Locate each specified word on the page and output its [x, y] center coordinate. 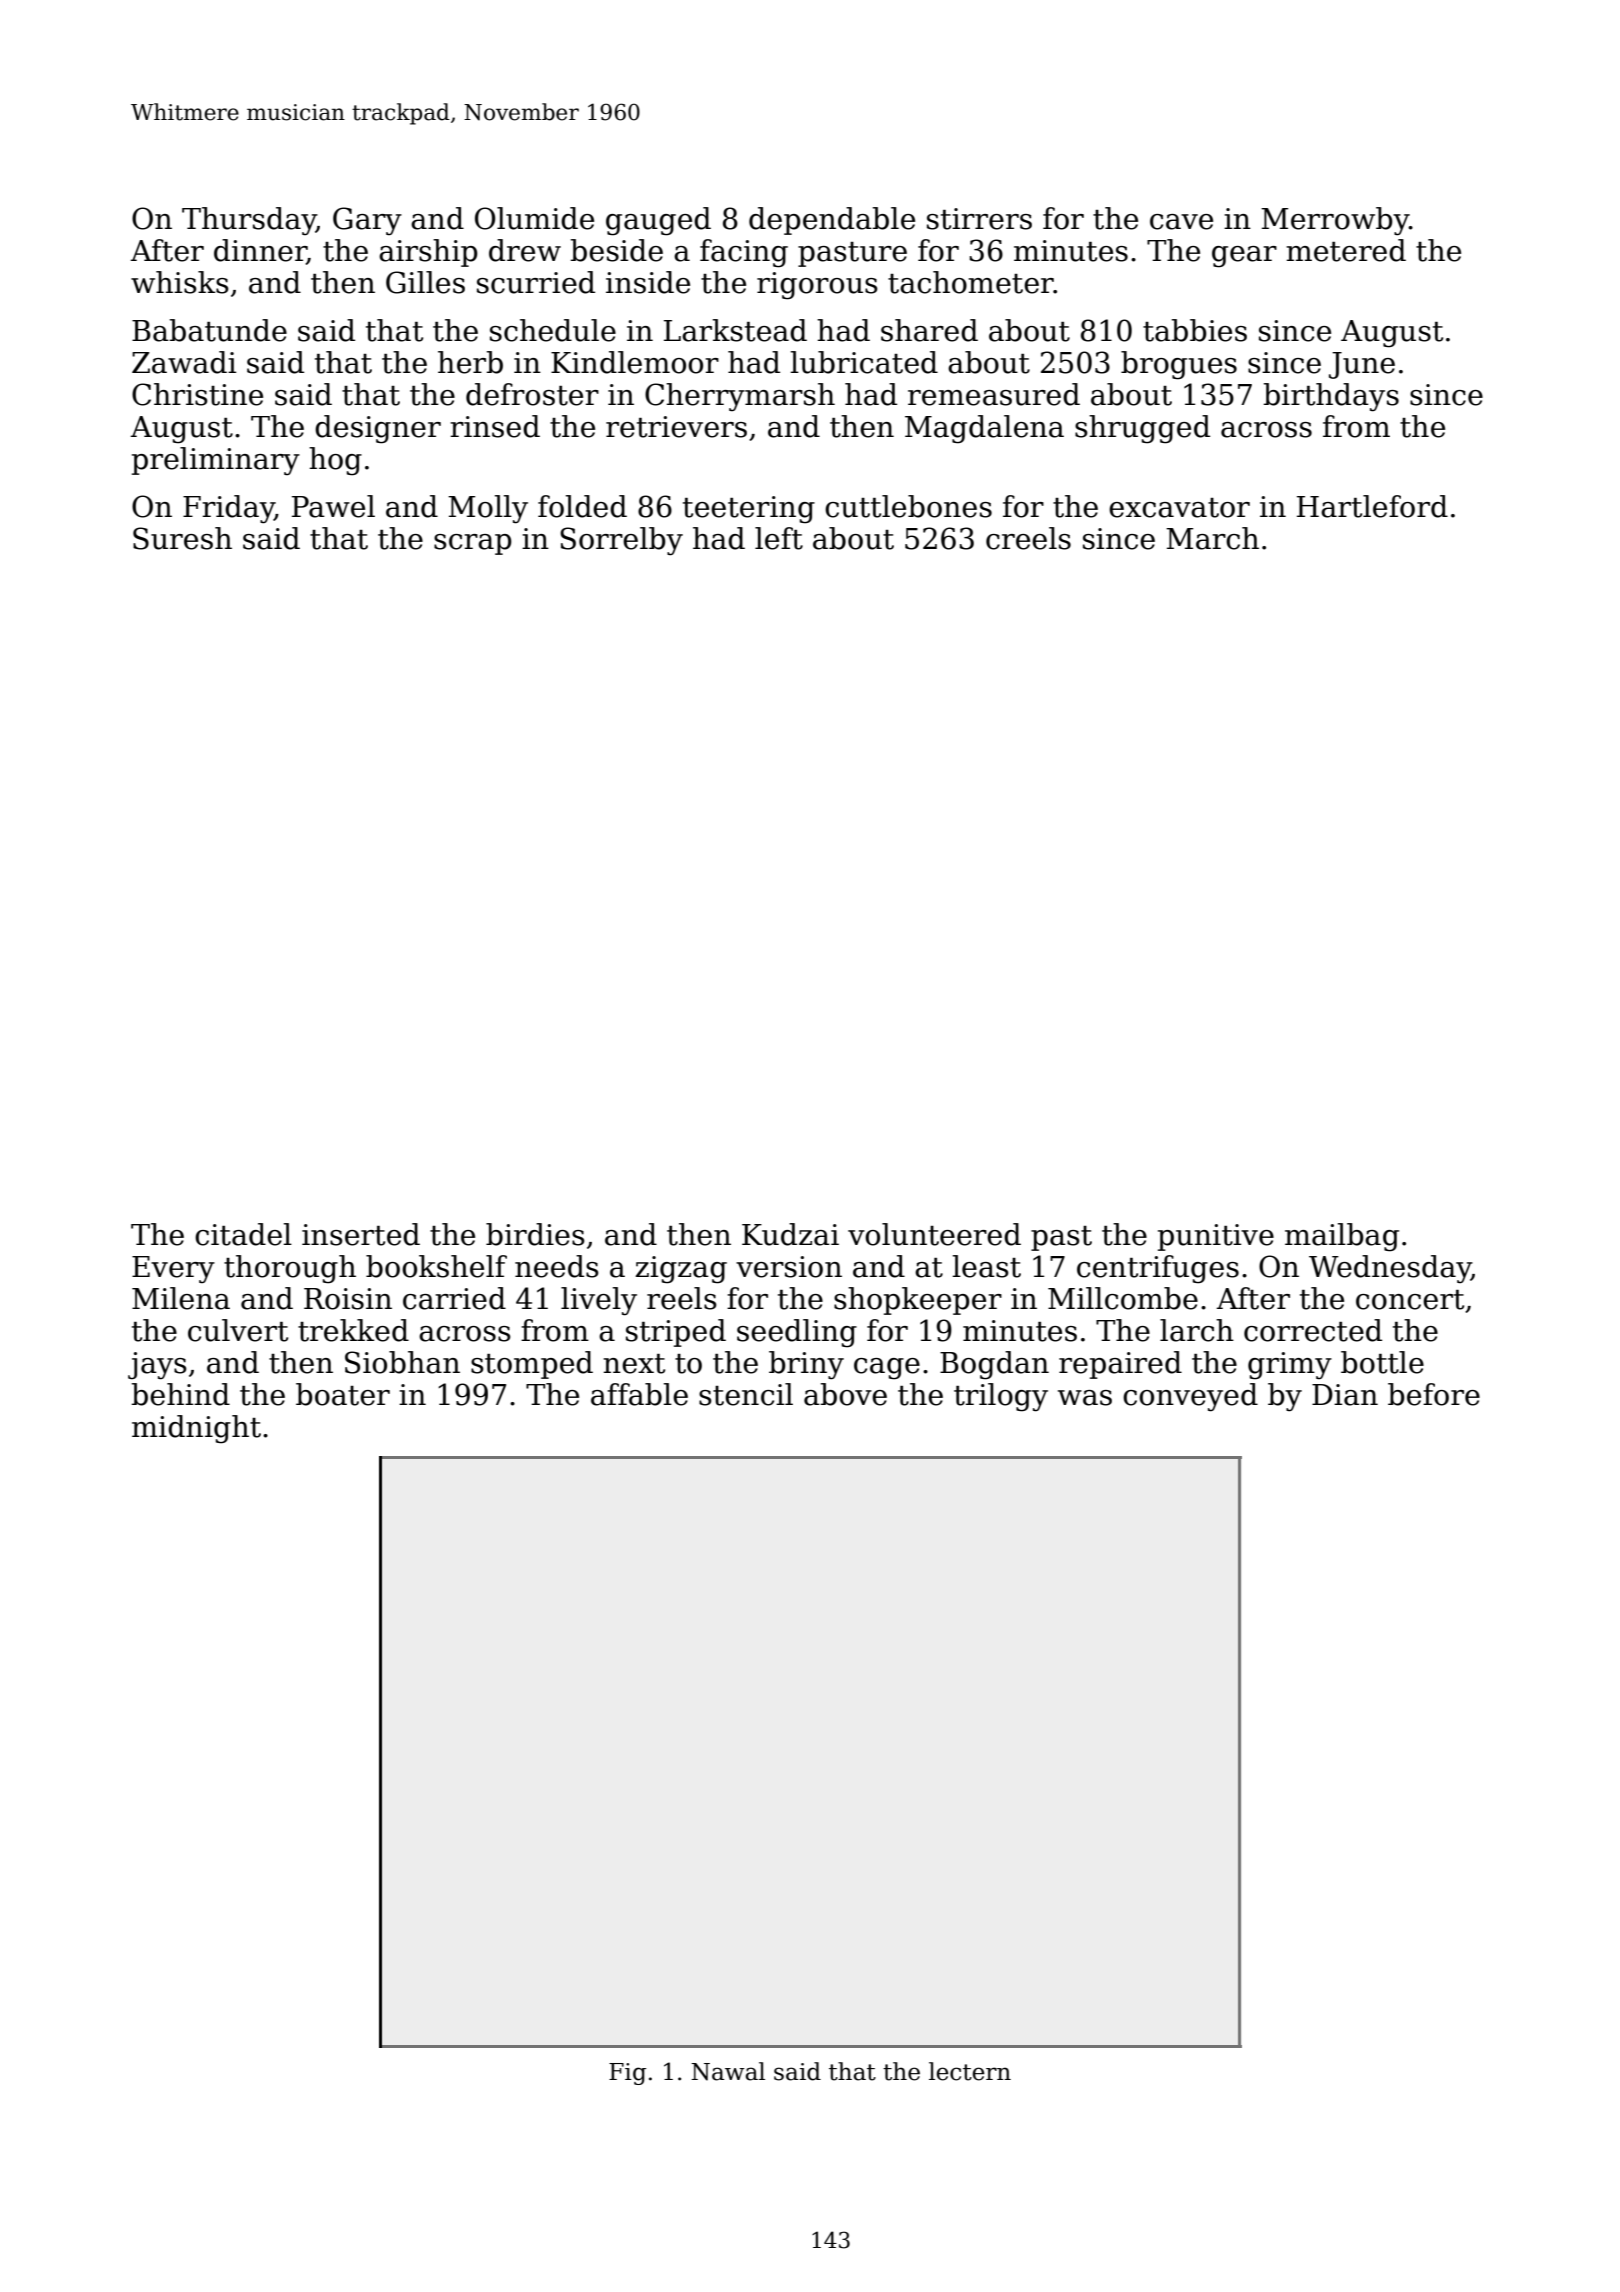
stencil [746, 1394]
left [779, 538]
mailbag [1342, 1237]
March [1212, 538]
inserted [361, 1234]
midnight [196, 1429]
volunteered [934, 1234]
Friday [229, 509]
